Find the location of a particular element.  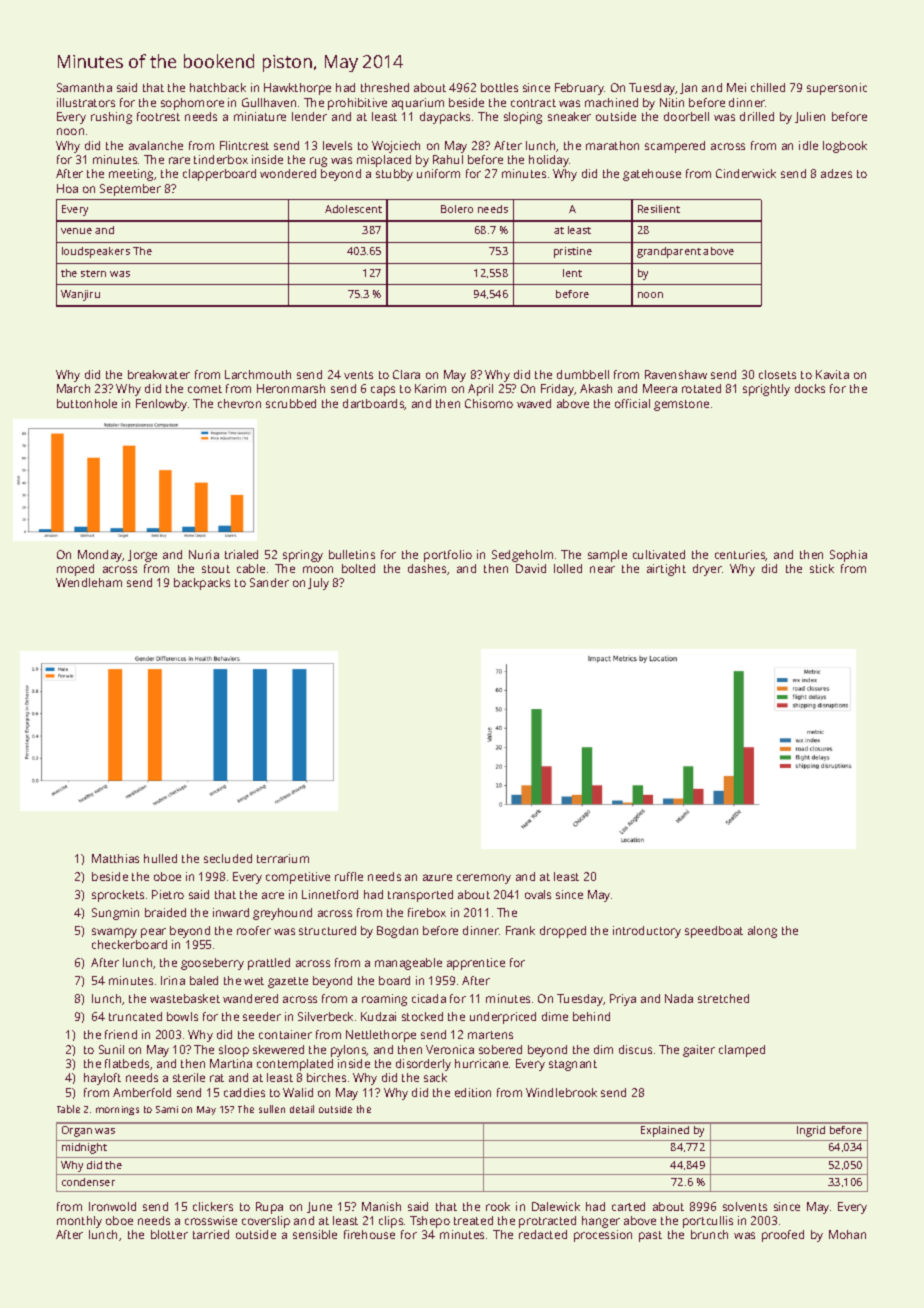

chilled is located at coordinates (768, 87).
